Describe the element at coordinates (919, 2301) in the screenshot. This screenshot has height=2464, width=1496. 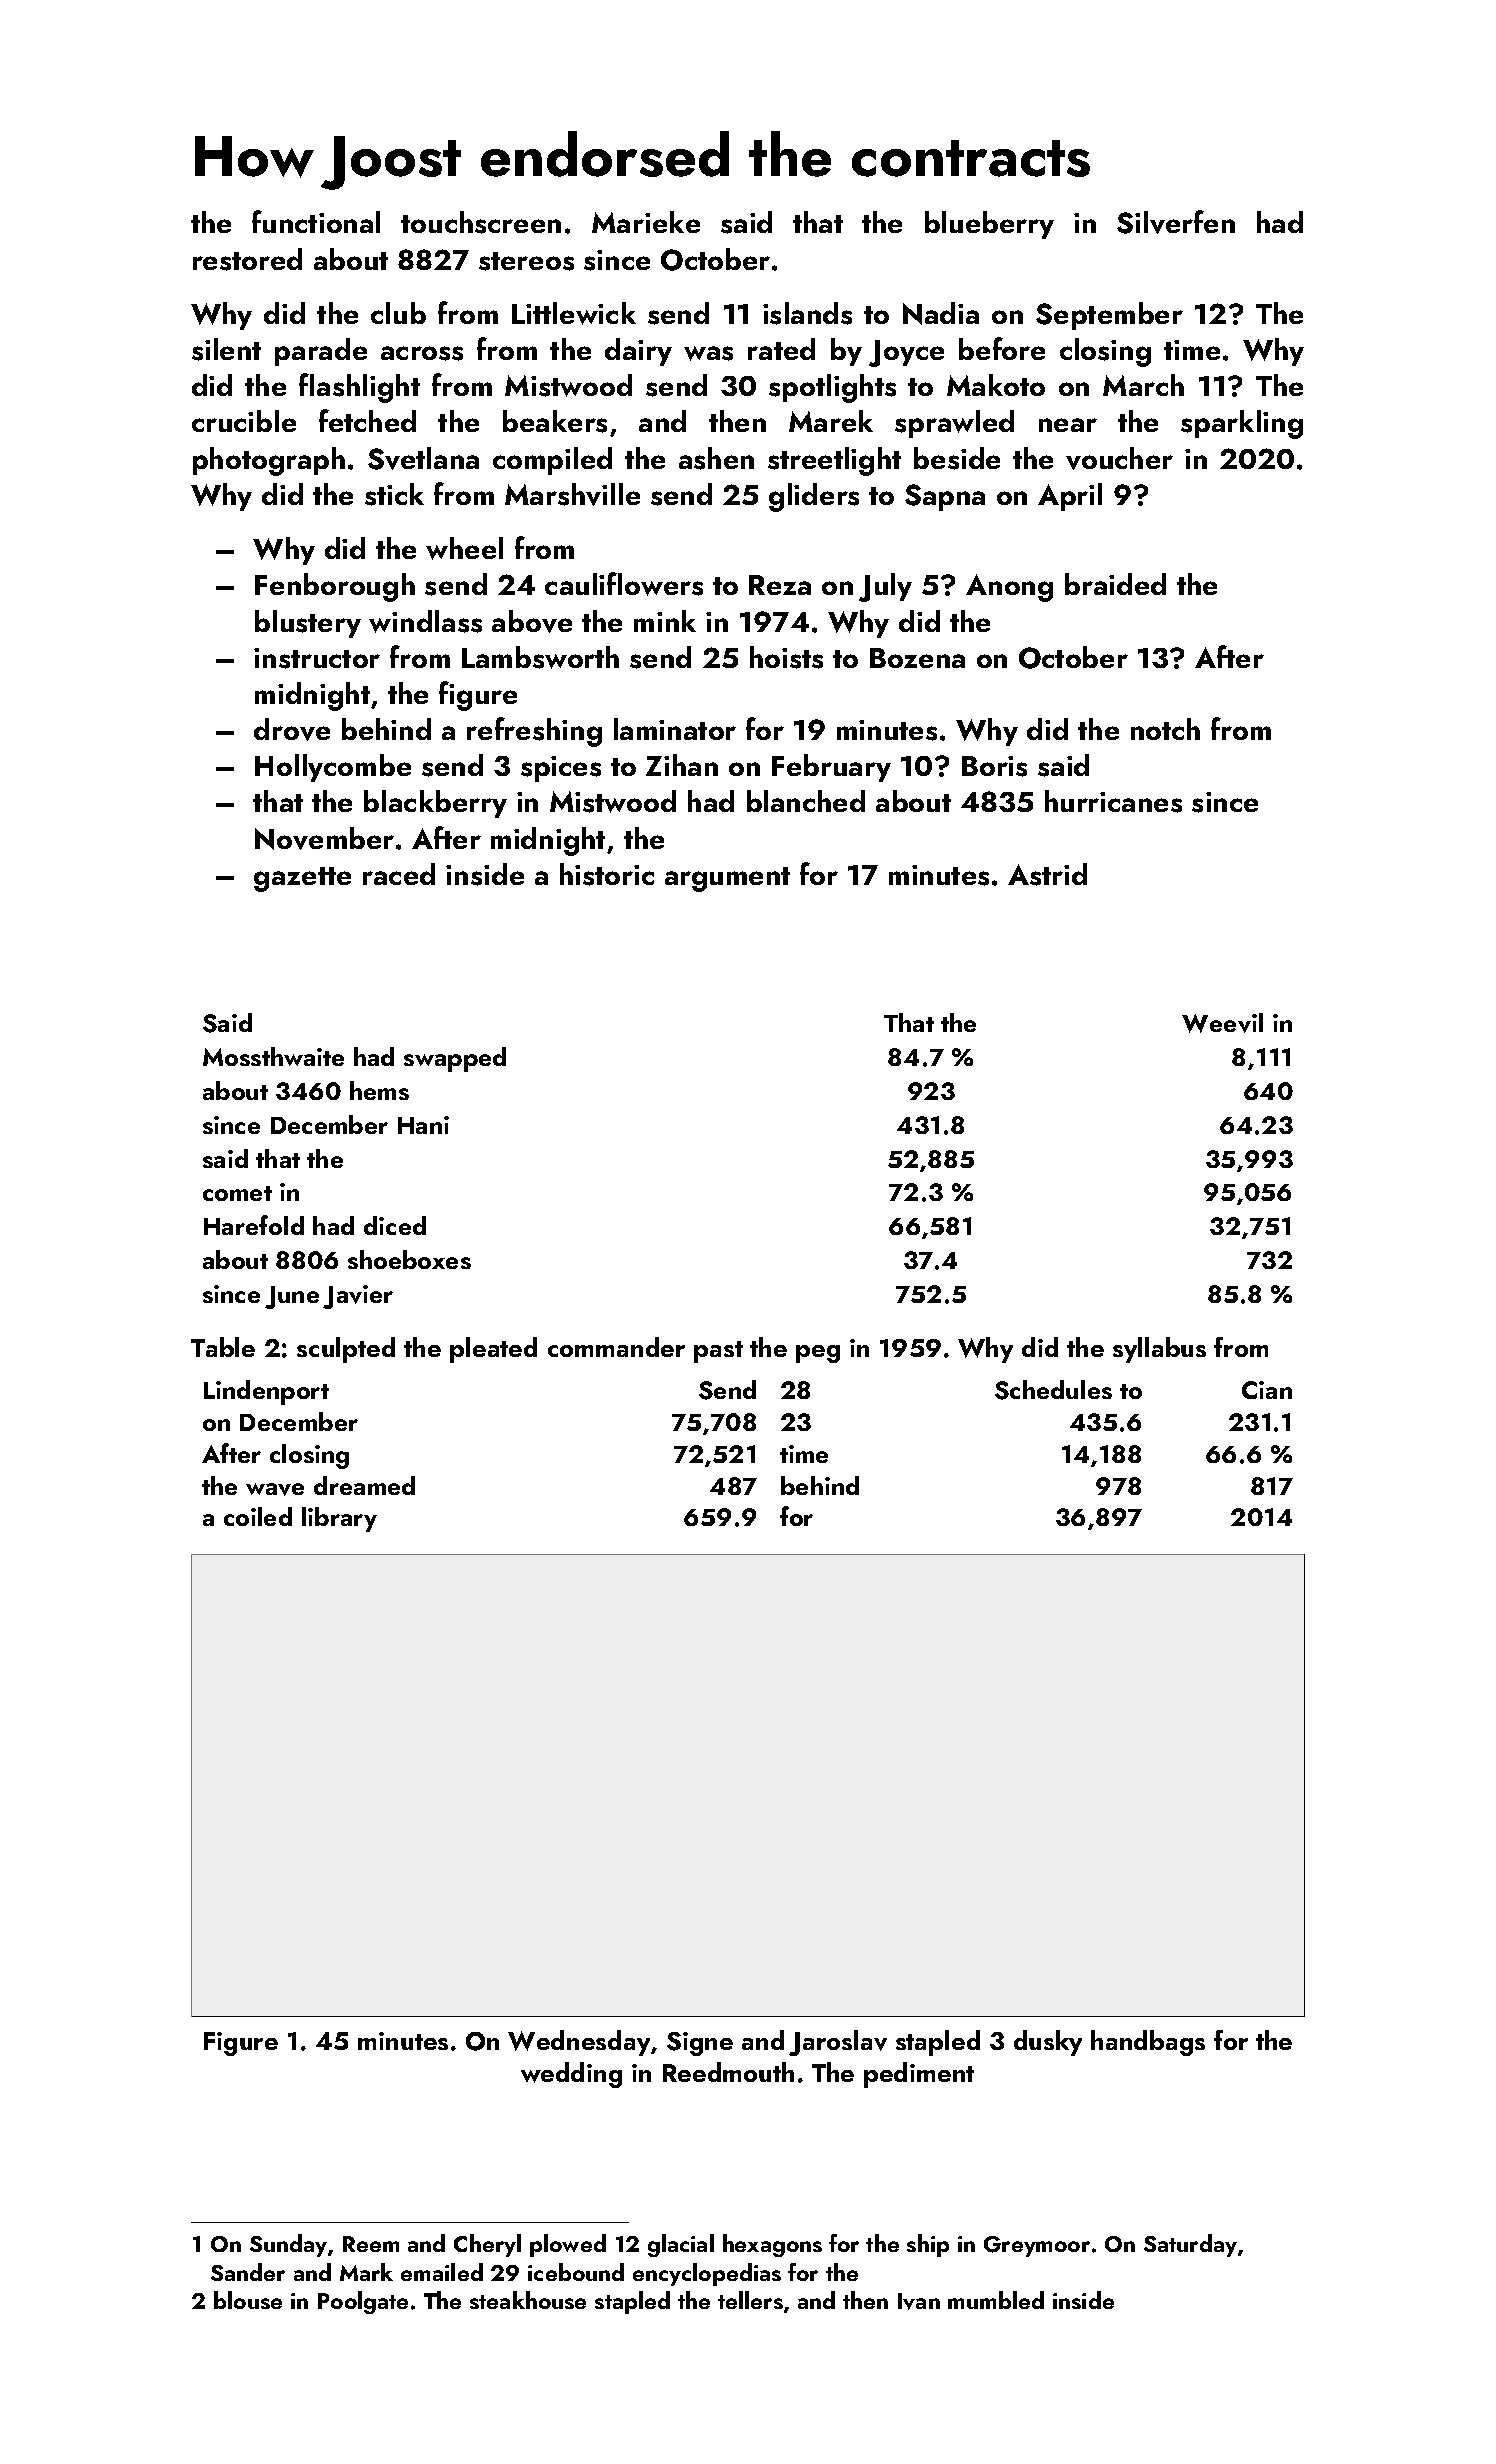
I see `Ivan` at that location.
